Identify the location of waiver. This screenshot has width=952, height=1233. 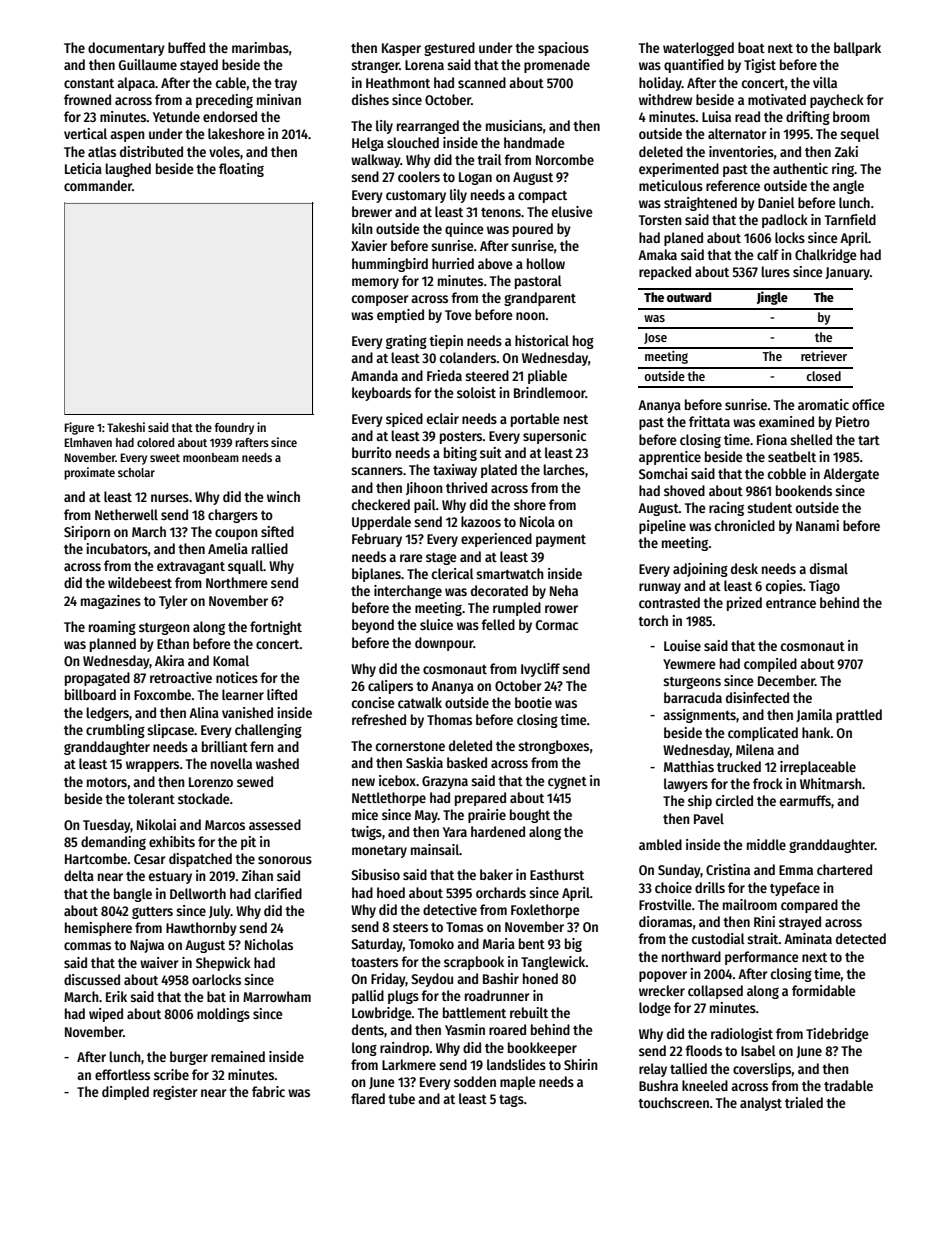
(159, 962).
